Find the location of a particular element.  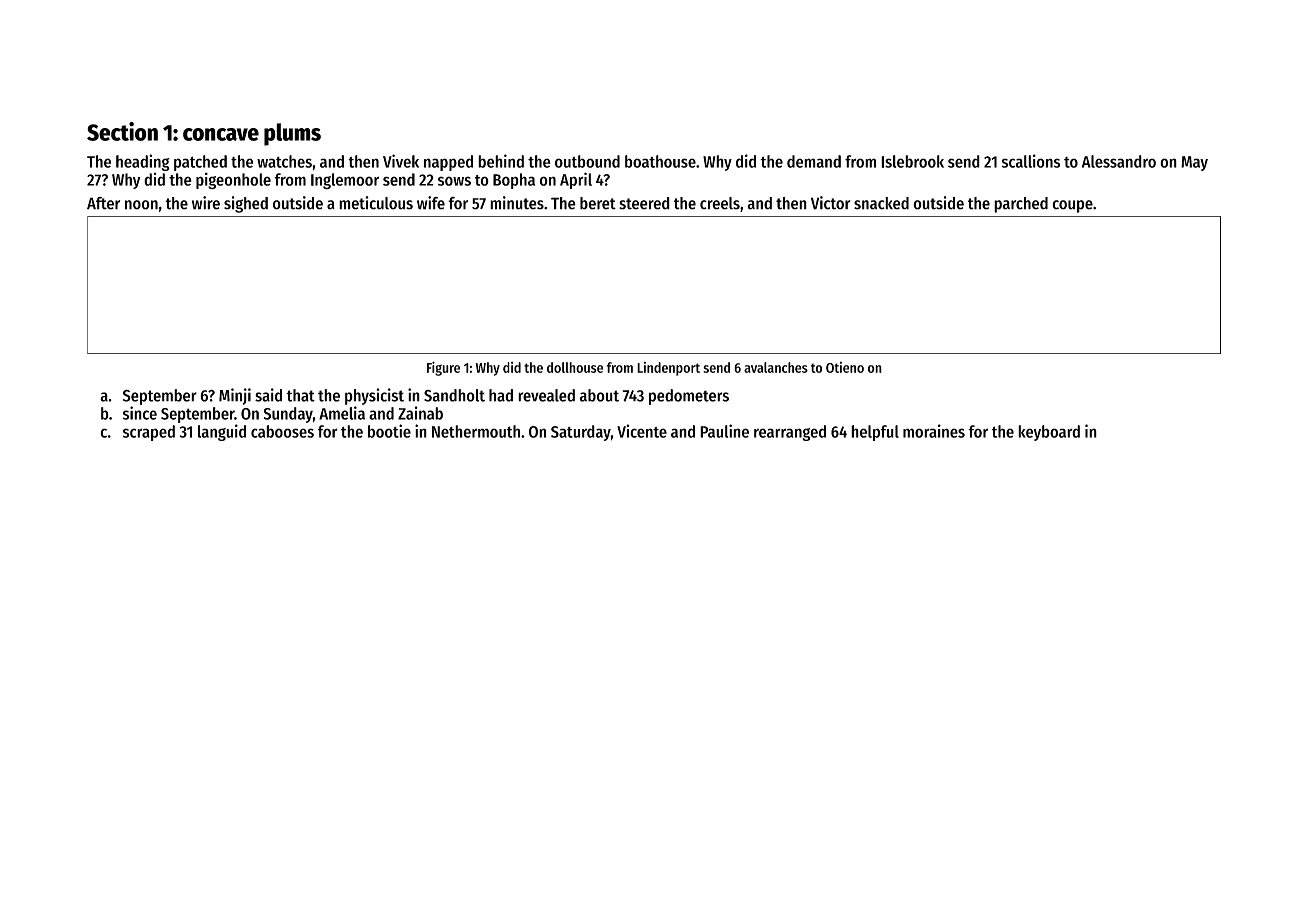

Section is located at coordinates (122, 131).
